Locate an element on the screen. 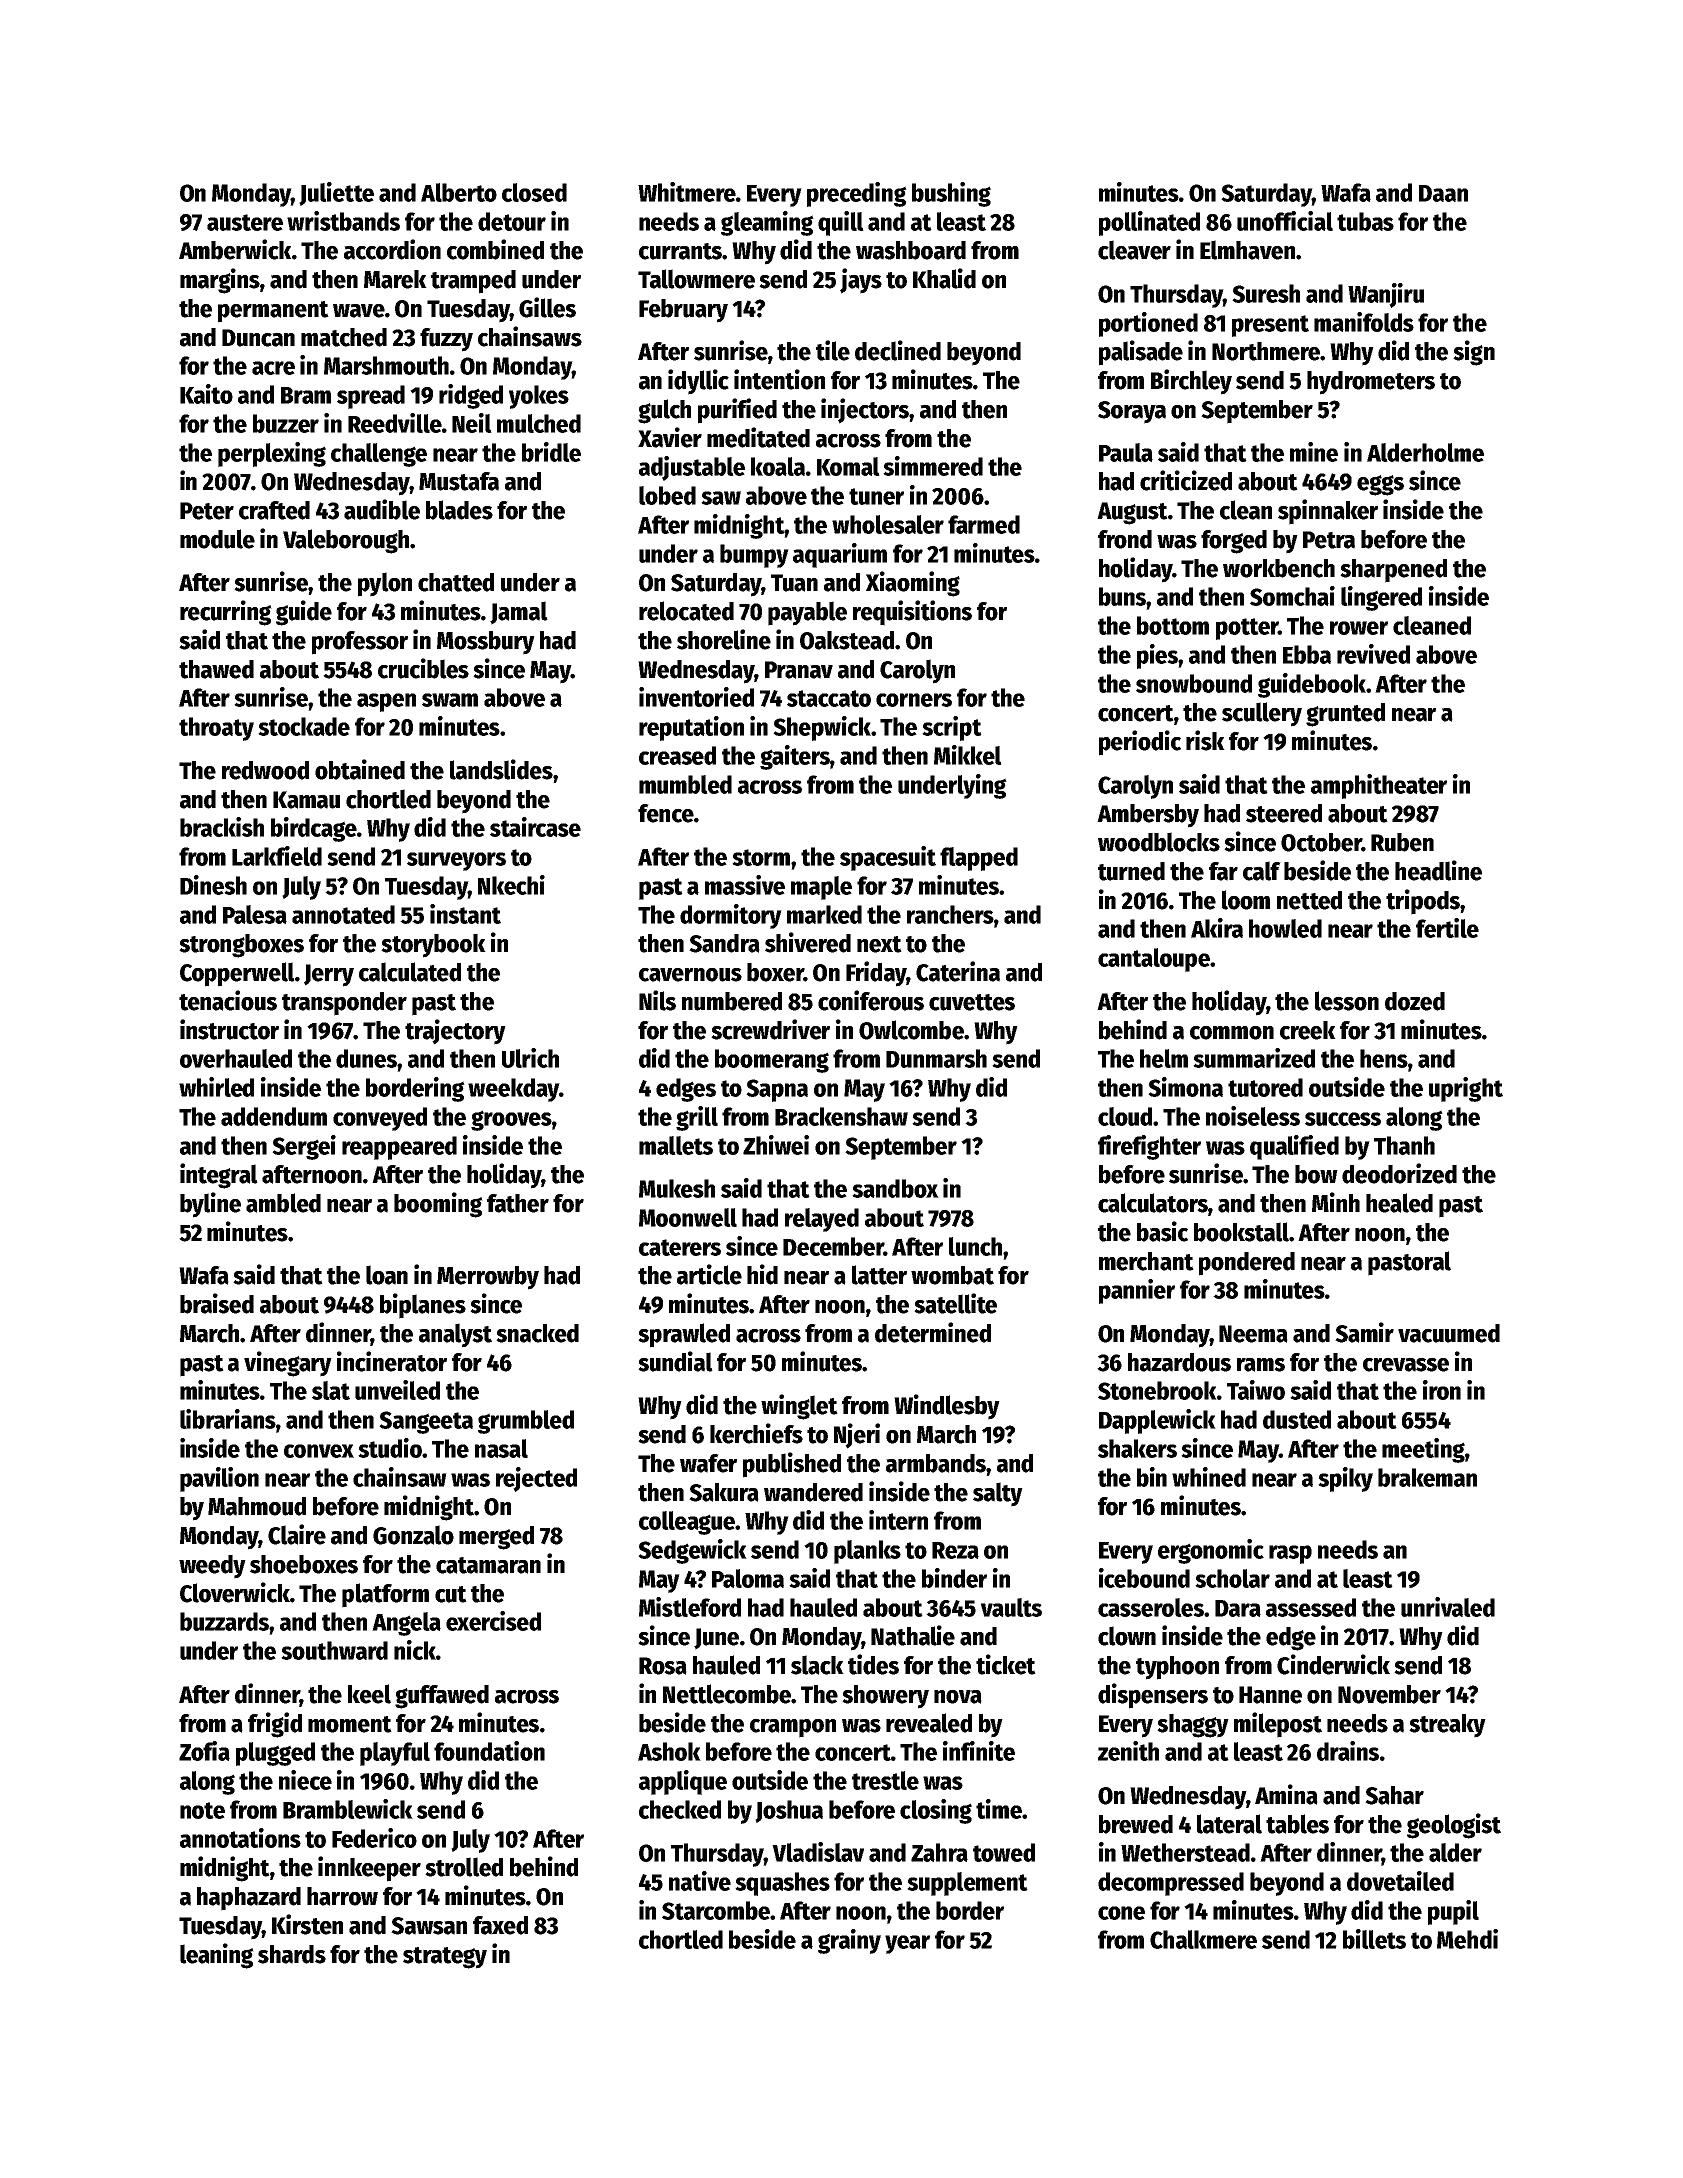 The width and height of the screenshot is (1683, 2178). combined is located at coordinates (495, 249).
